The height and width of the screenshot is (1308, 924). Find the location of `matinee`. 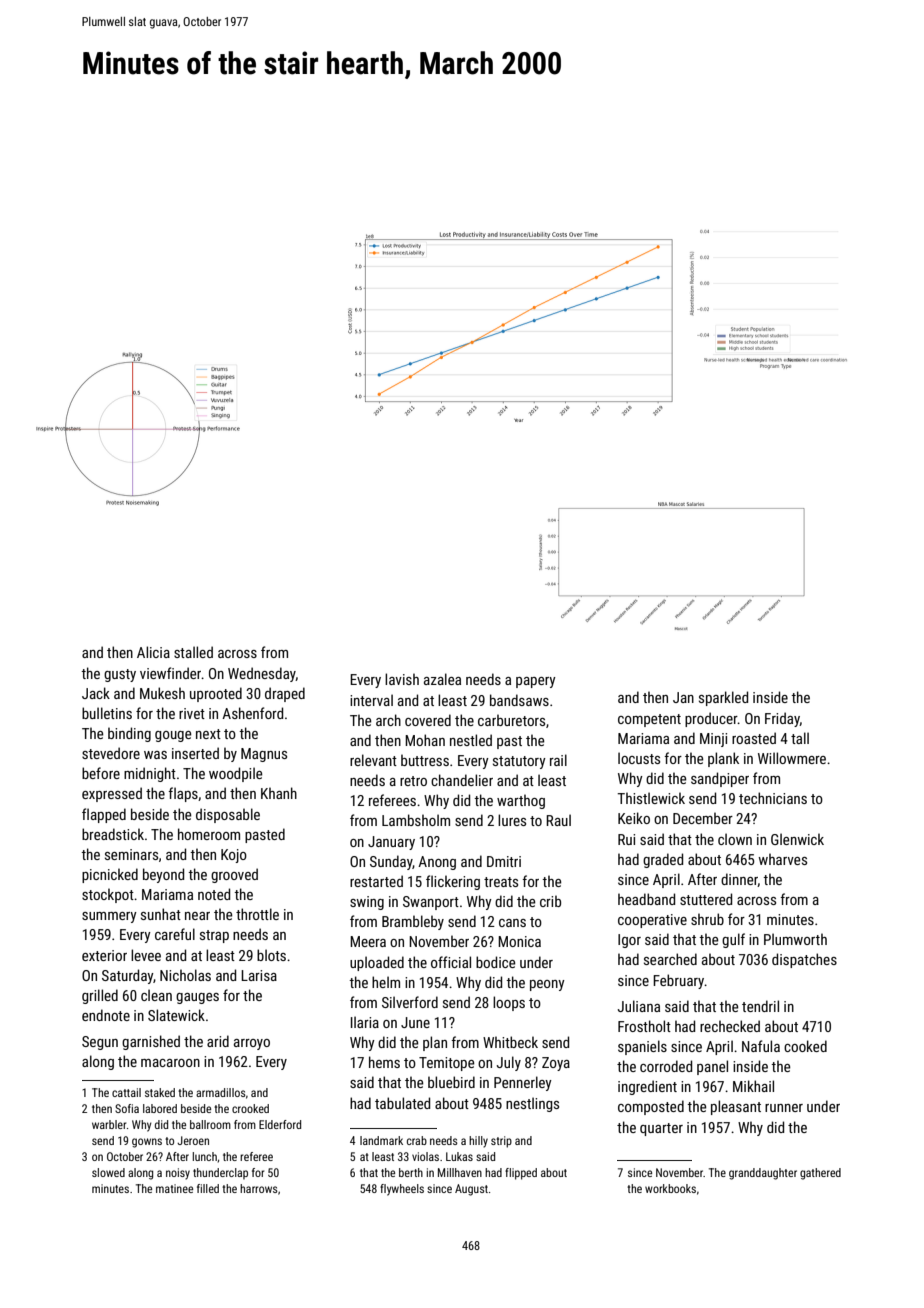

matinee is located at coordinates (174, 1188).
